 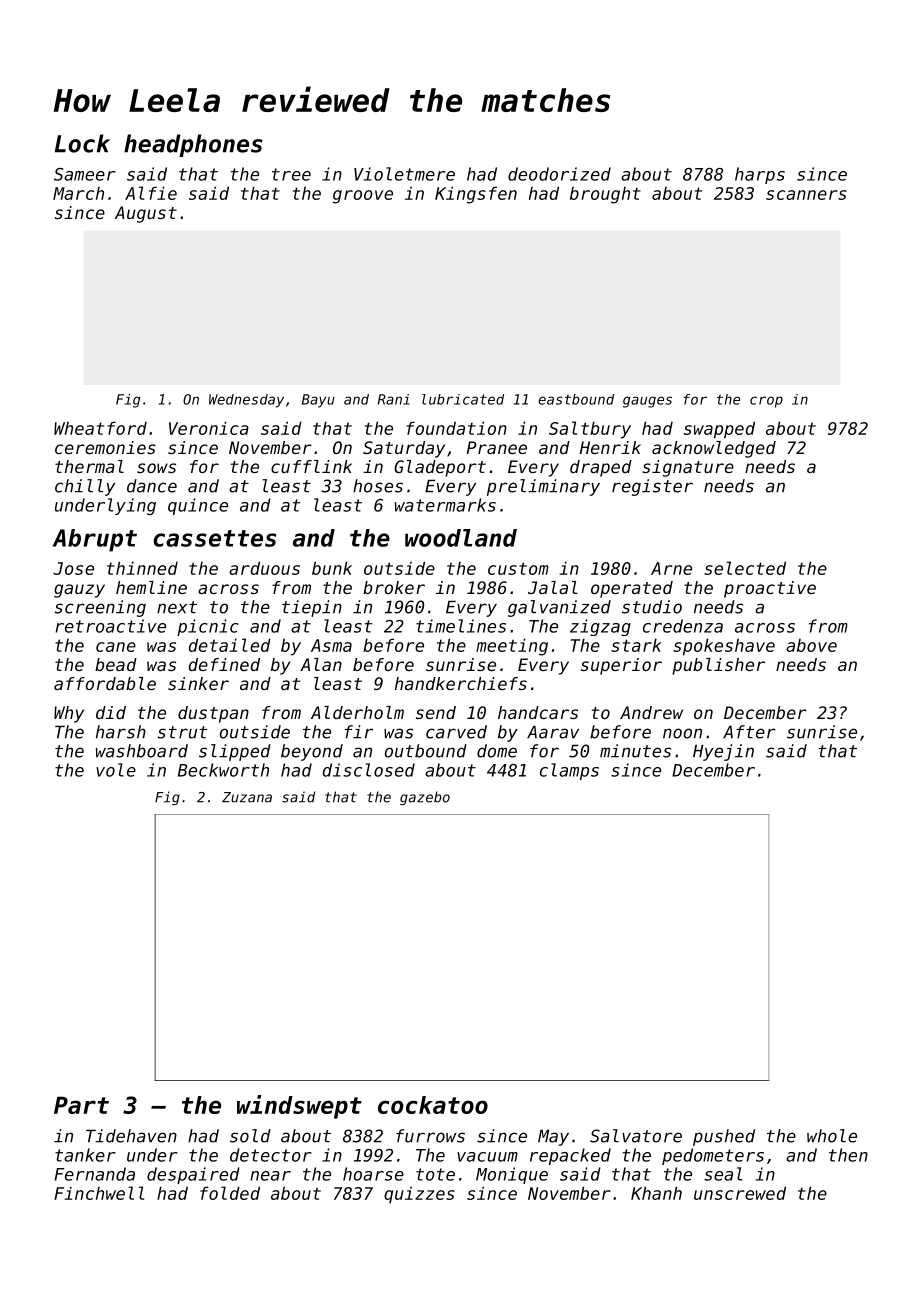 What do you see at coordinates (543, 487) in the page?
I see `preliminary` at bounding box center [543, 487].
